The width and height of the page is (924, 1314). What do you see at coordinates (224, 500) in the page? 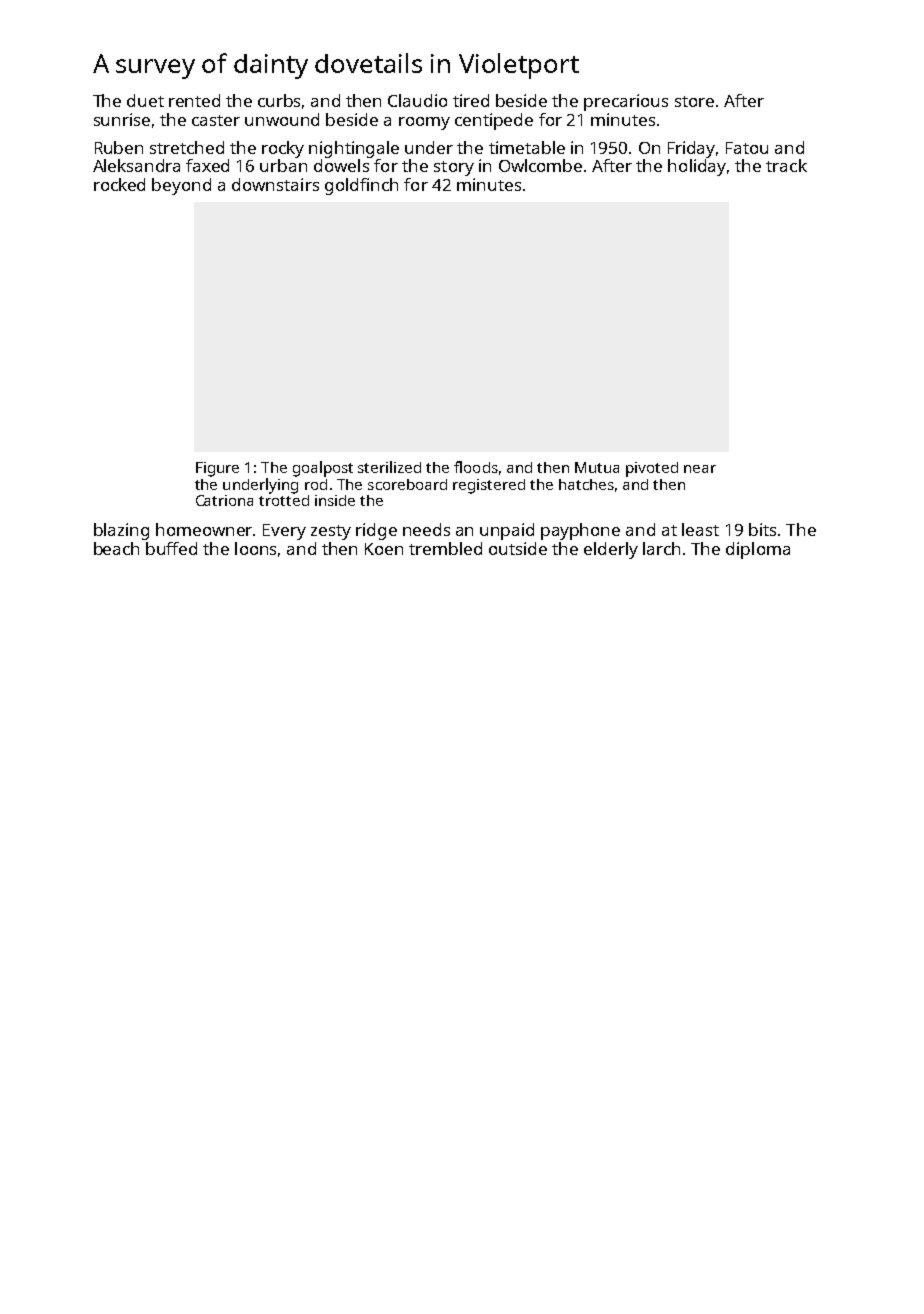
I see `Catriona` at bounding box center [224, 500].
